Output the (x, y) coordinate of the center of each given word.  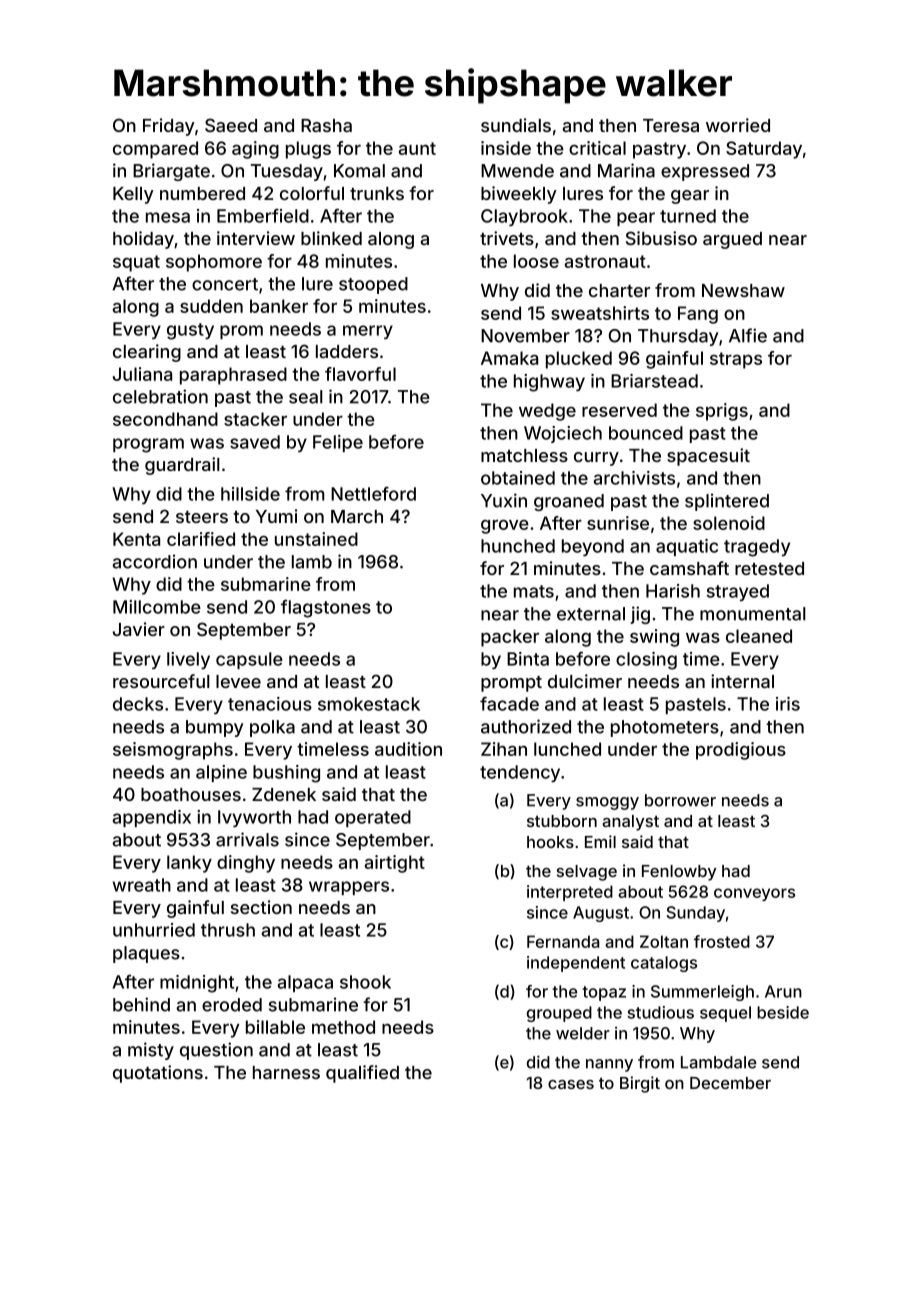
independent (576, 964)
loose (536, 261)
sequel (725, 1014)
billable (275, 1027)
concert (225, 284)
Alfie (748, 335)
